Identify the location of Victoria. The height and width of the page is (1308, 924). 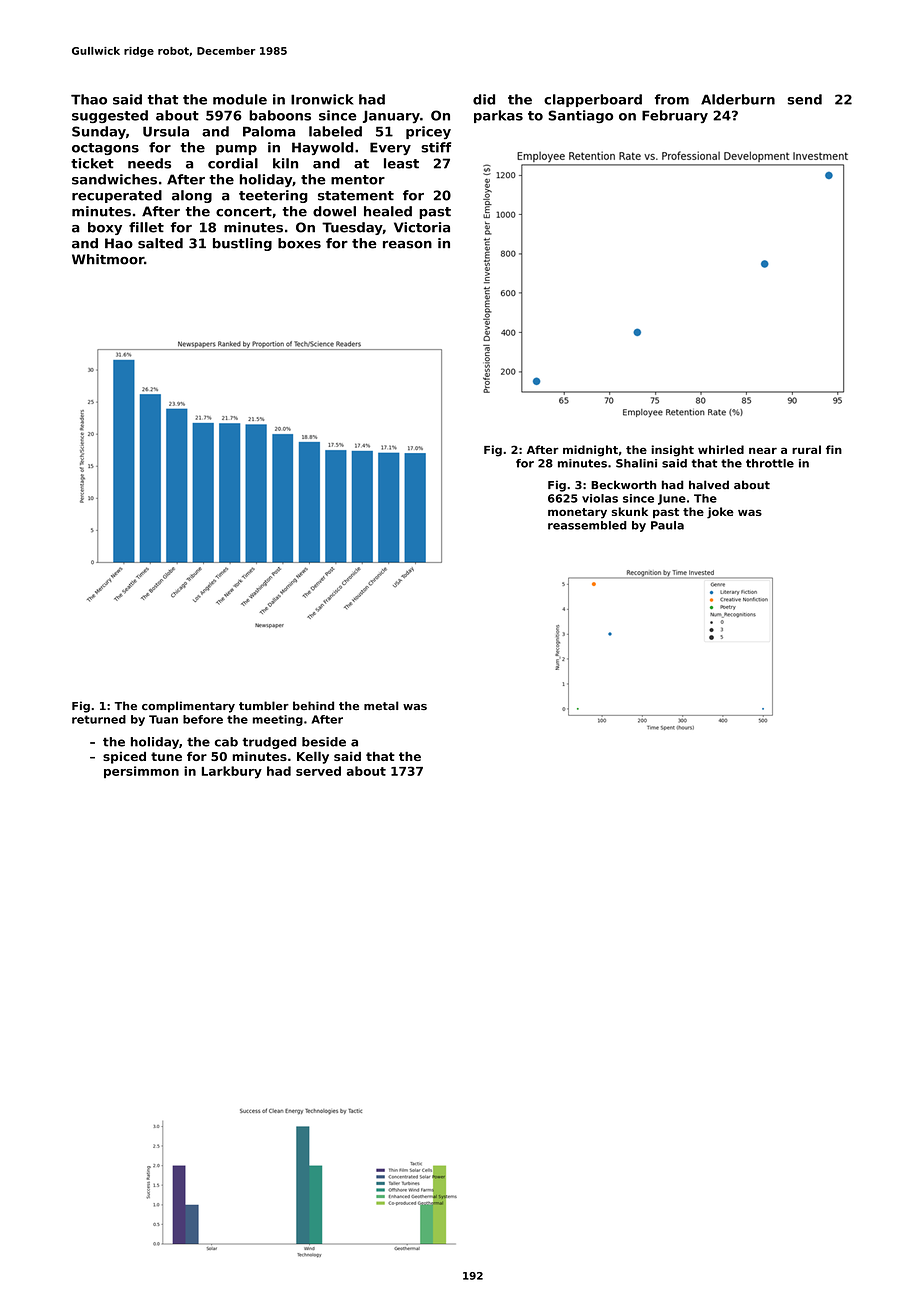
(422, 227).
